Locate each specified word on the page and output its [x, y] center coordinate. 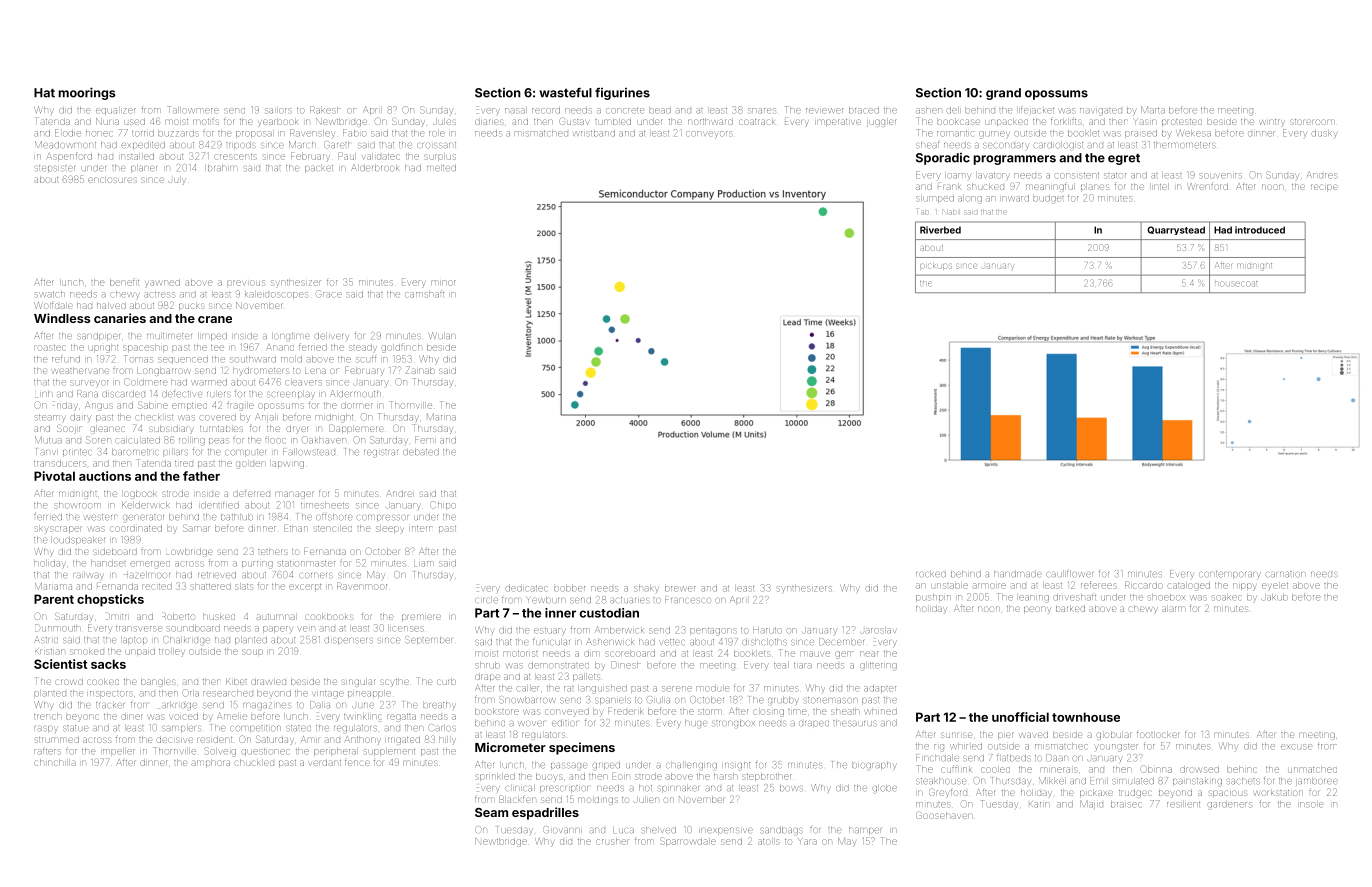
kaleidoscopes [276, 295]
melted [441, 168]
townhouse [1086, 717]
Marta [1153, 109]
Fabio [354, 133]
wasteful [565, 93]
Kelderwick [146, 505]
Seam [491, 812]
